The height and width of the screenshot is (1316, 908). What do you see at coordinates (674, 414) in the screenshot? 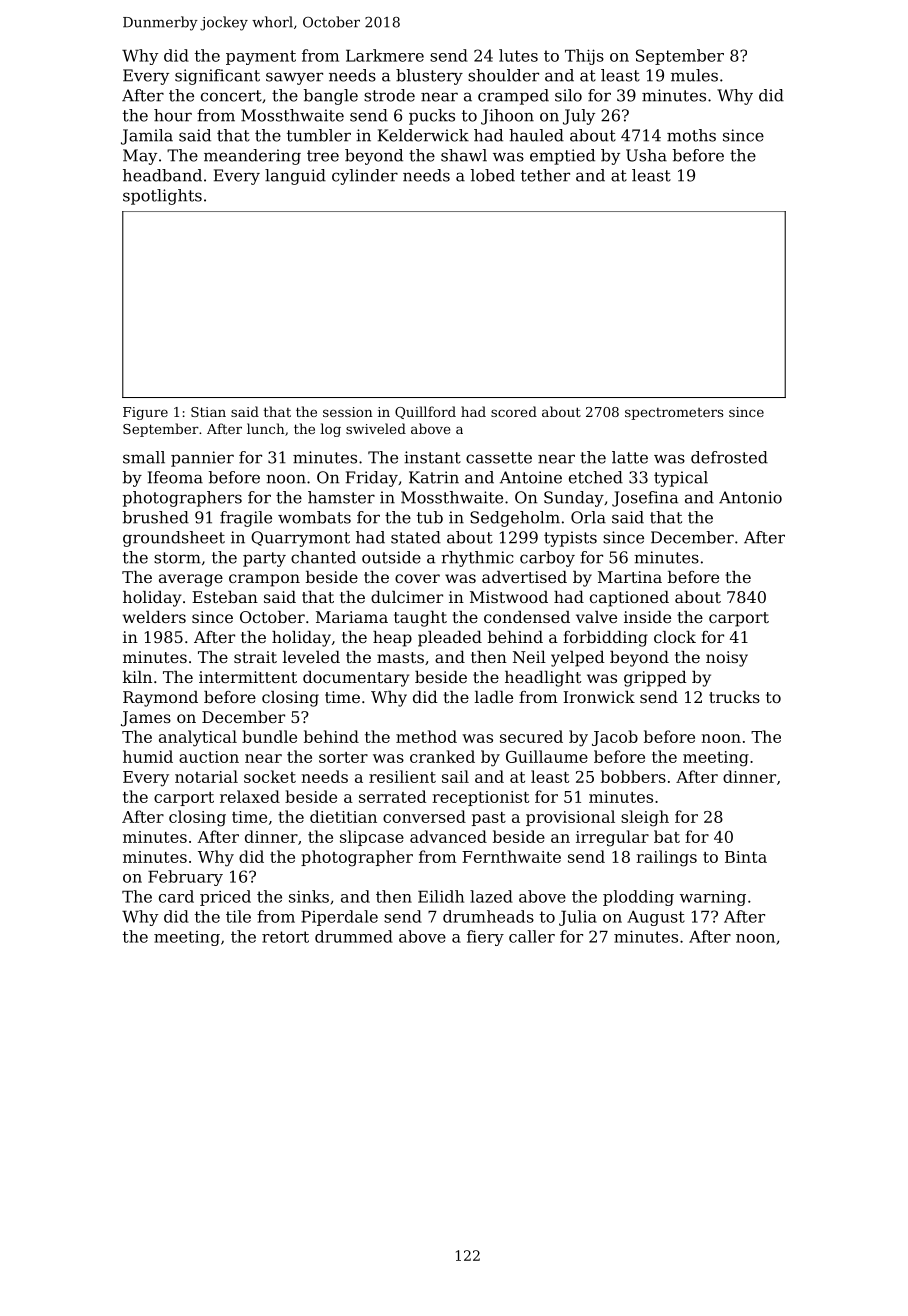
I see `spectrometers` at bounding box center [674, 414].
